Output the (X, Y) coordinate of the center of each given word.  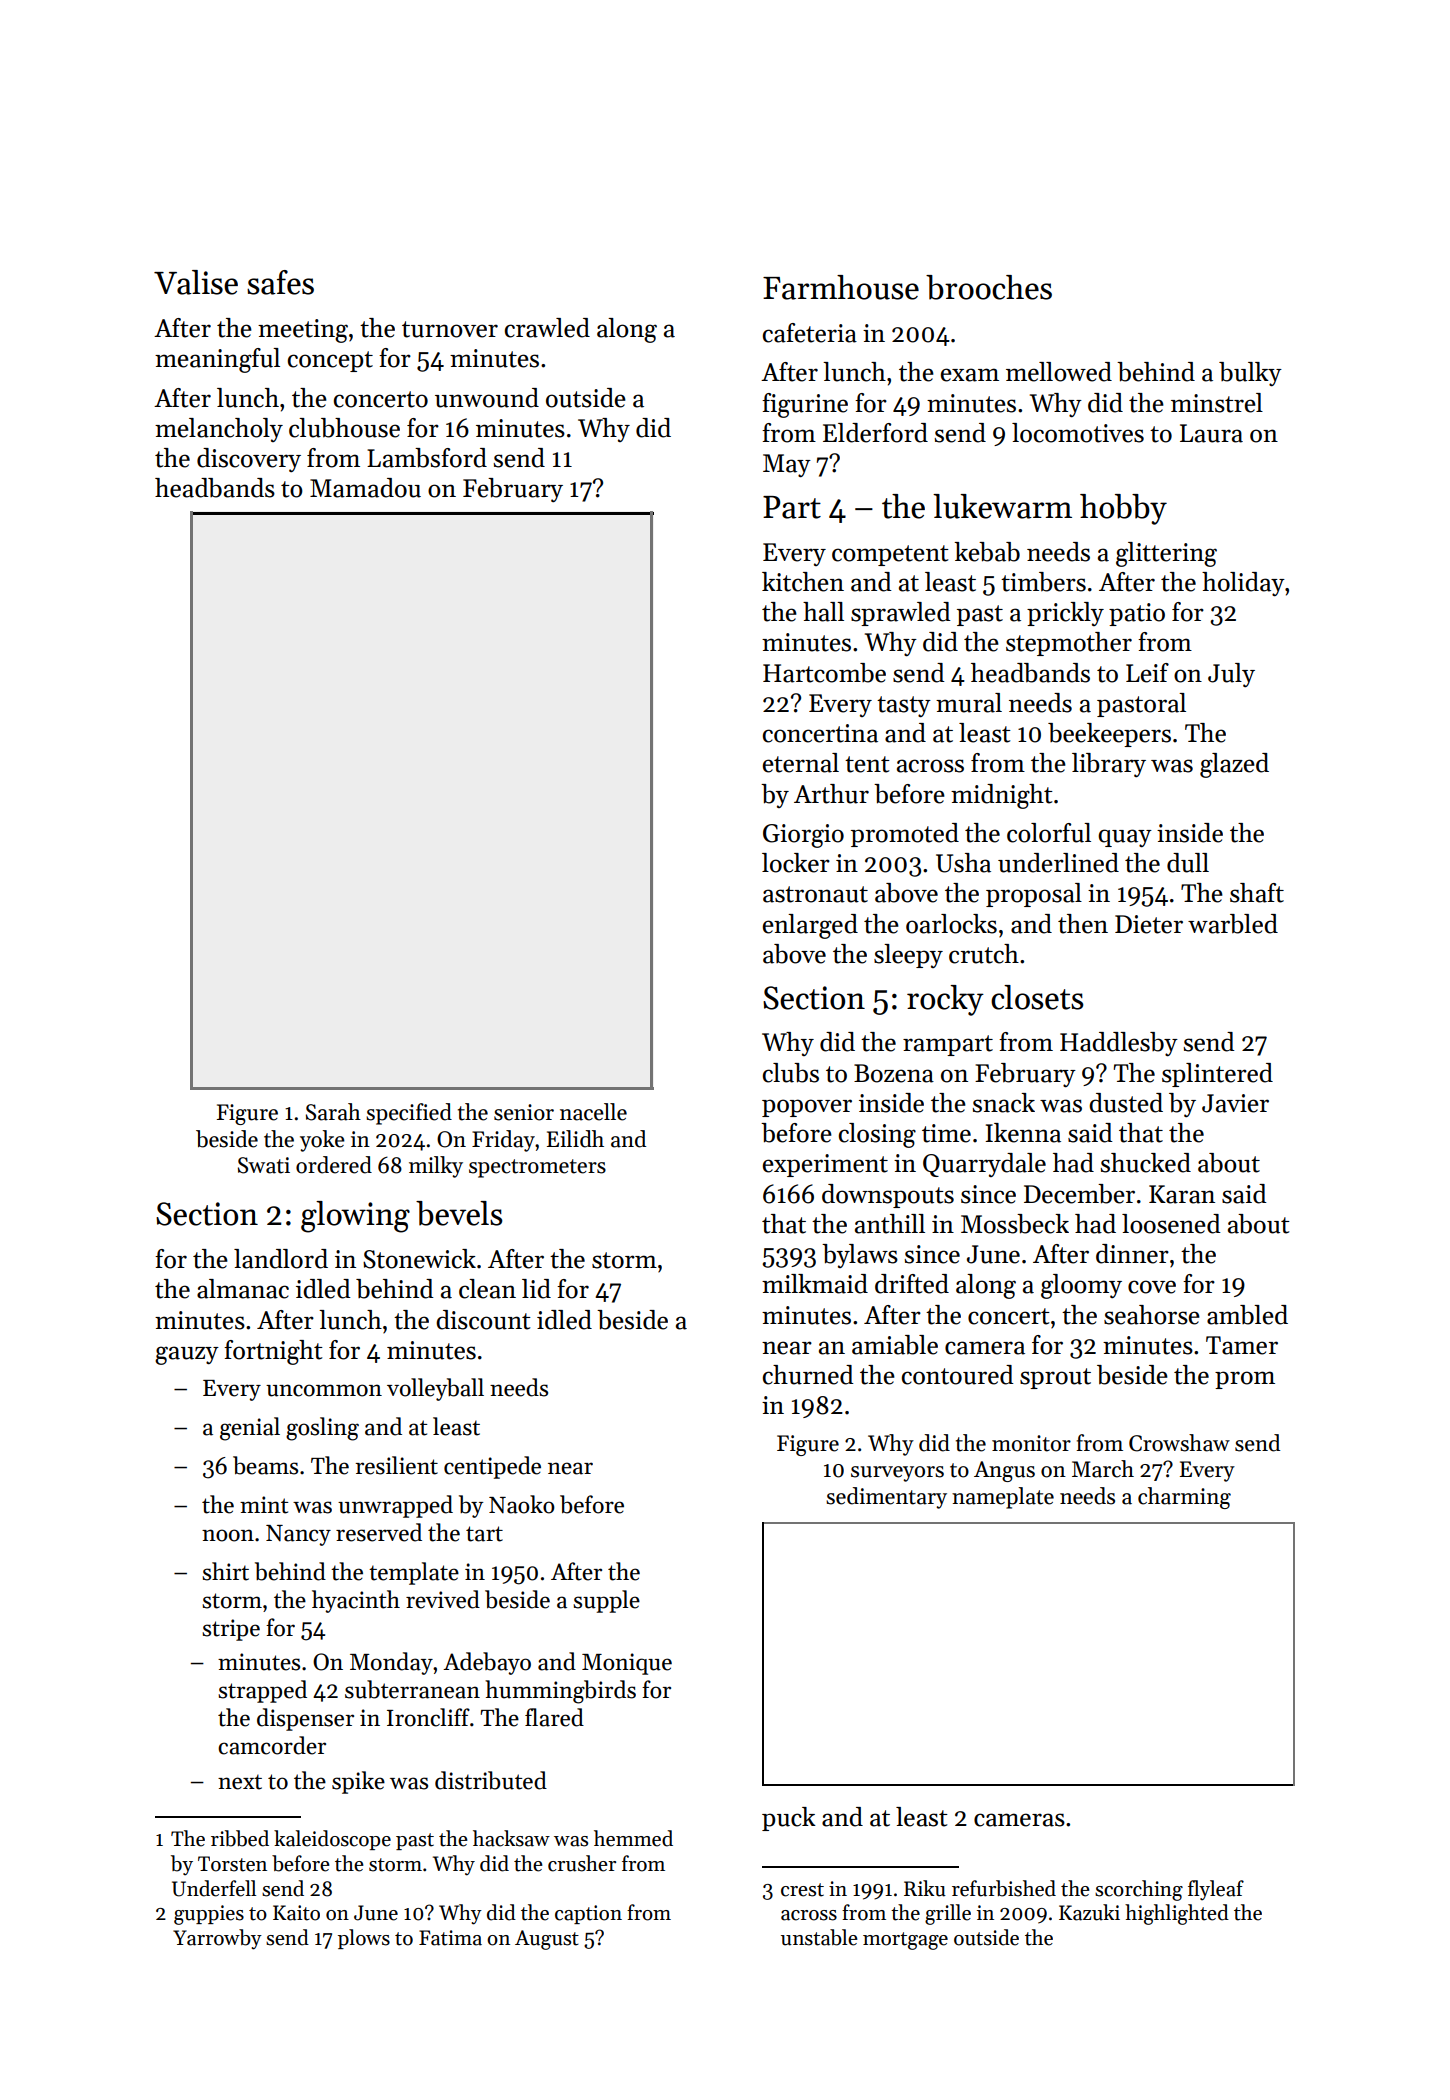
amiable (895, 1345)
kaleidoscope (332, 1840)
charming (1184, 1498)
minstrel (1217, 403)
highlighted (1177, 1914)
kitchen (803, 582)
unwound (487, 398)
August (547, 1940)
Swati (264, 1165)
